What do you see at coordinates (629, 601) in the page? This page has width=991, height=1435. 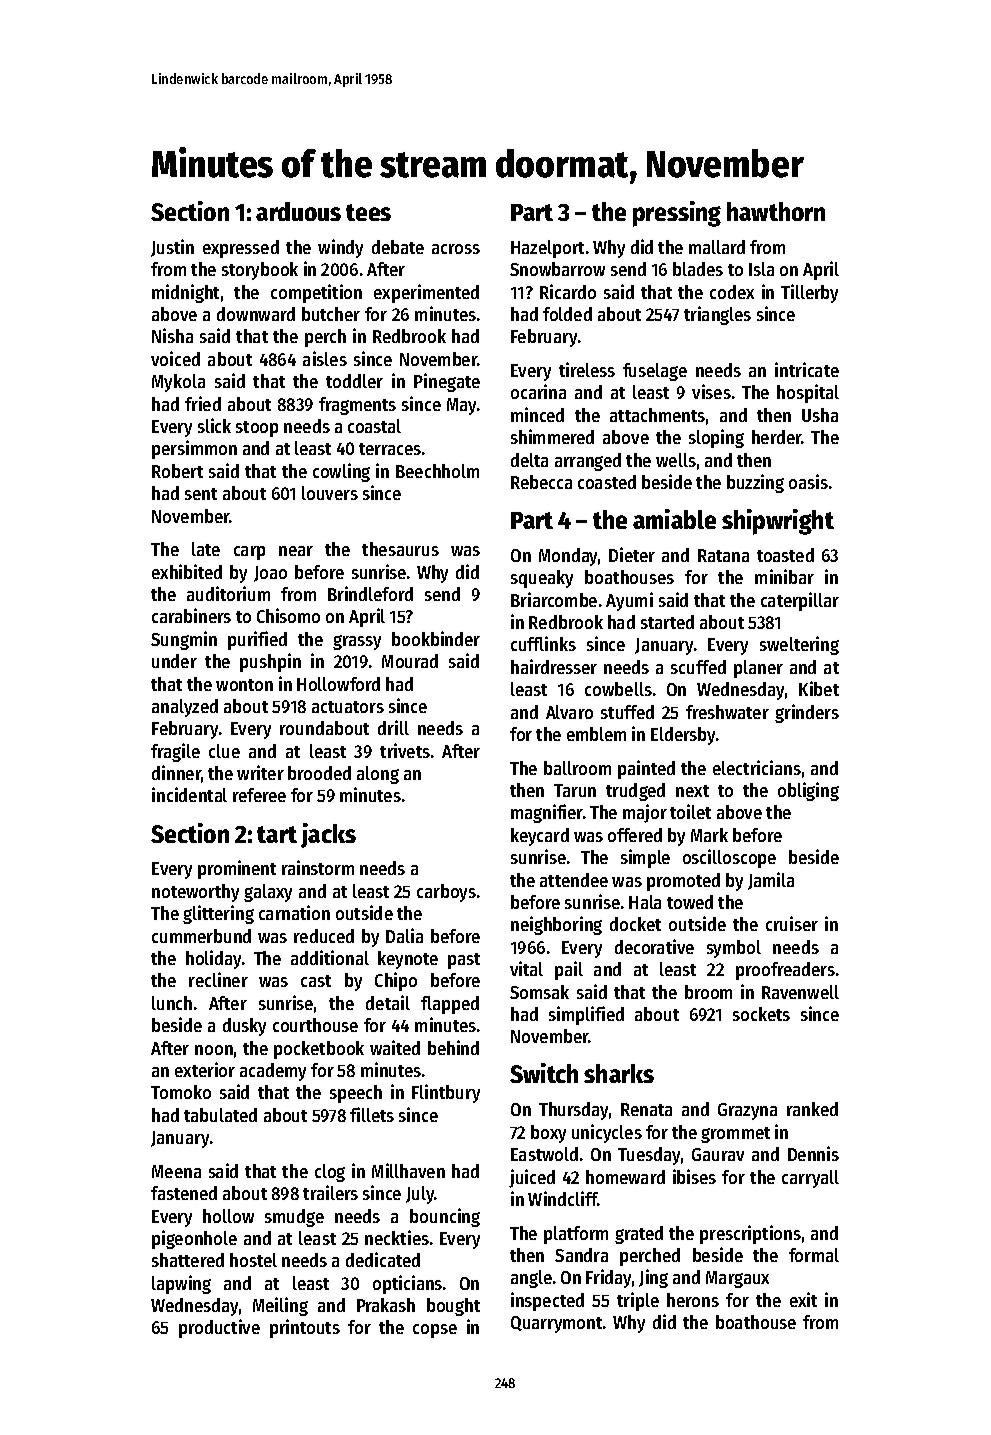 I see `Ayumi` at bounding box center [629, 601].
